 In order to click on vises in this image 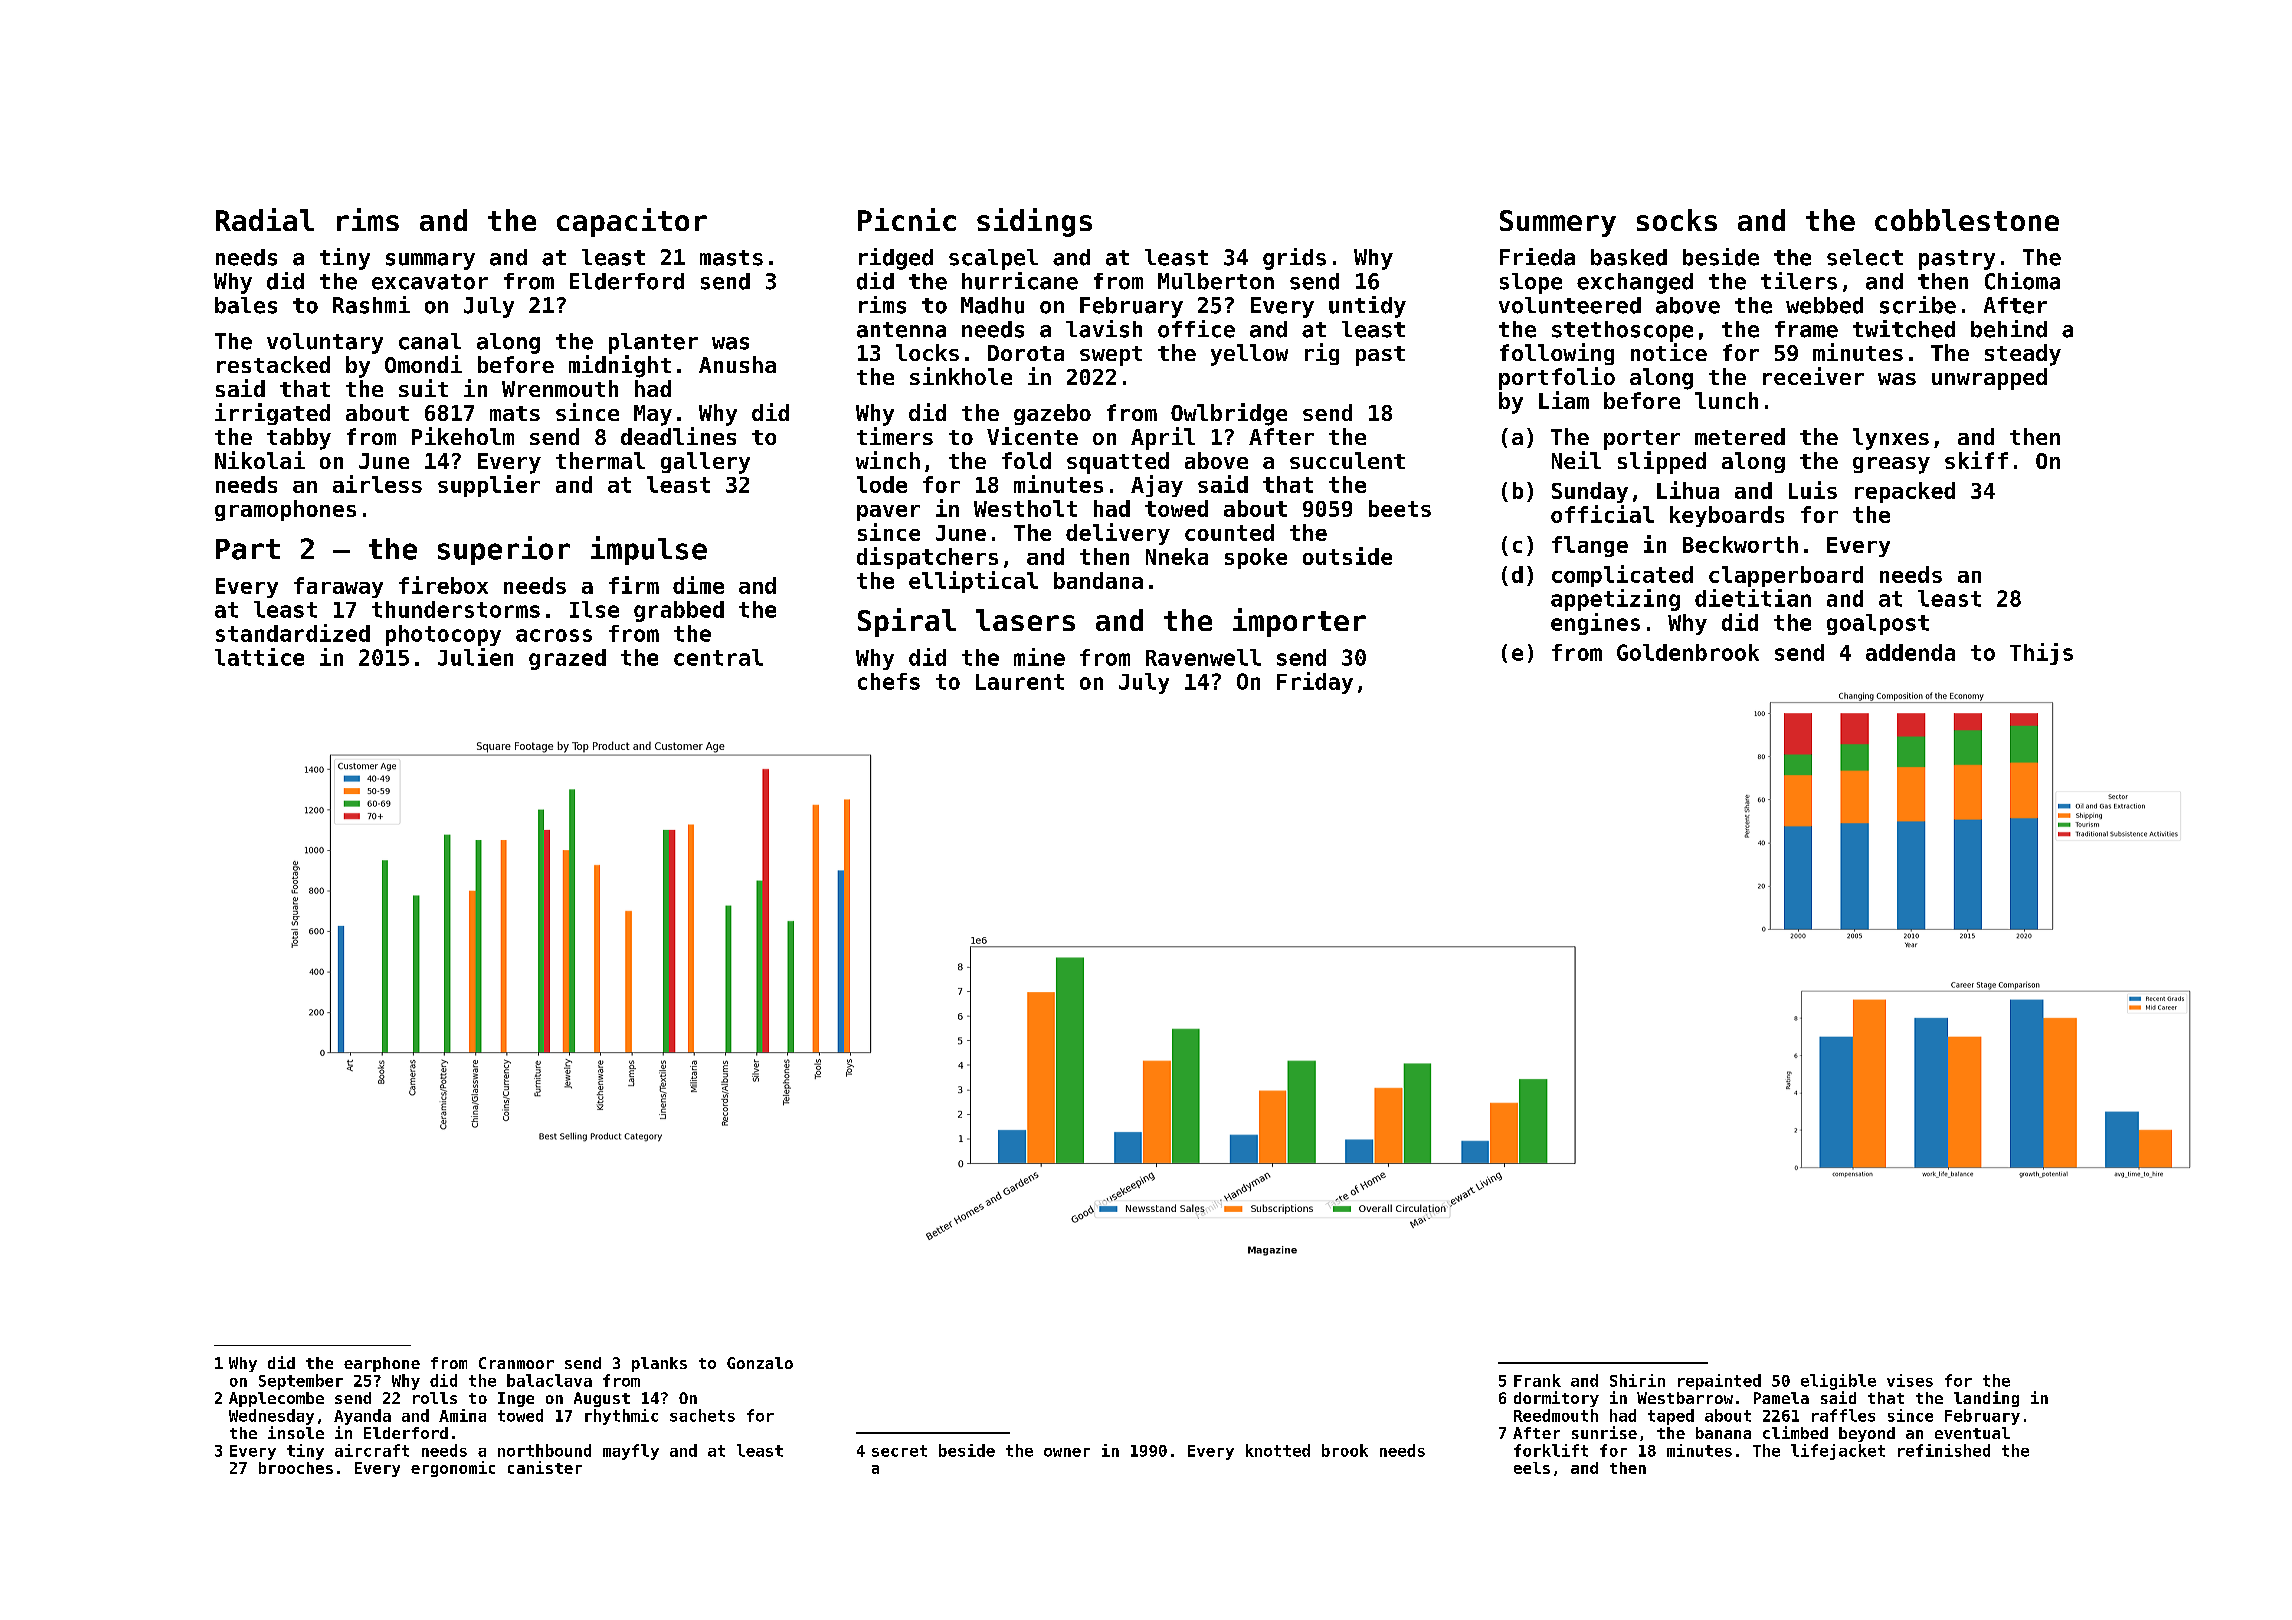, I will do `click(1910, 1380)`.
